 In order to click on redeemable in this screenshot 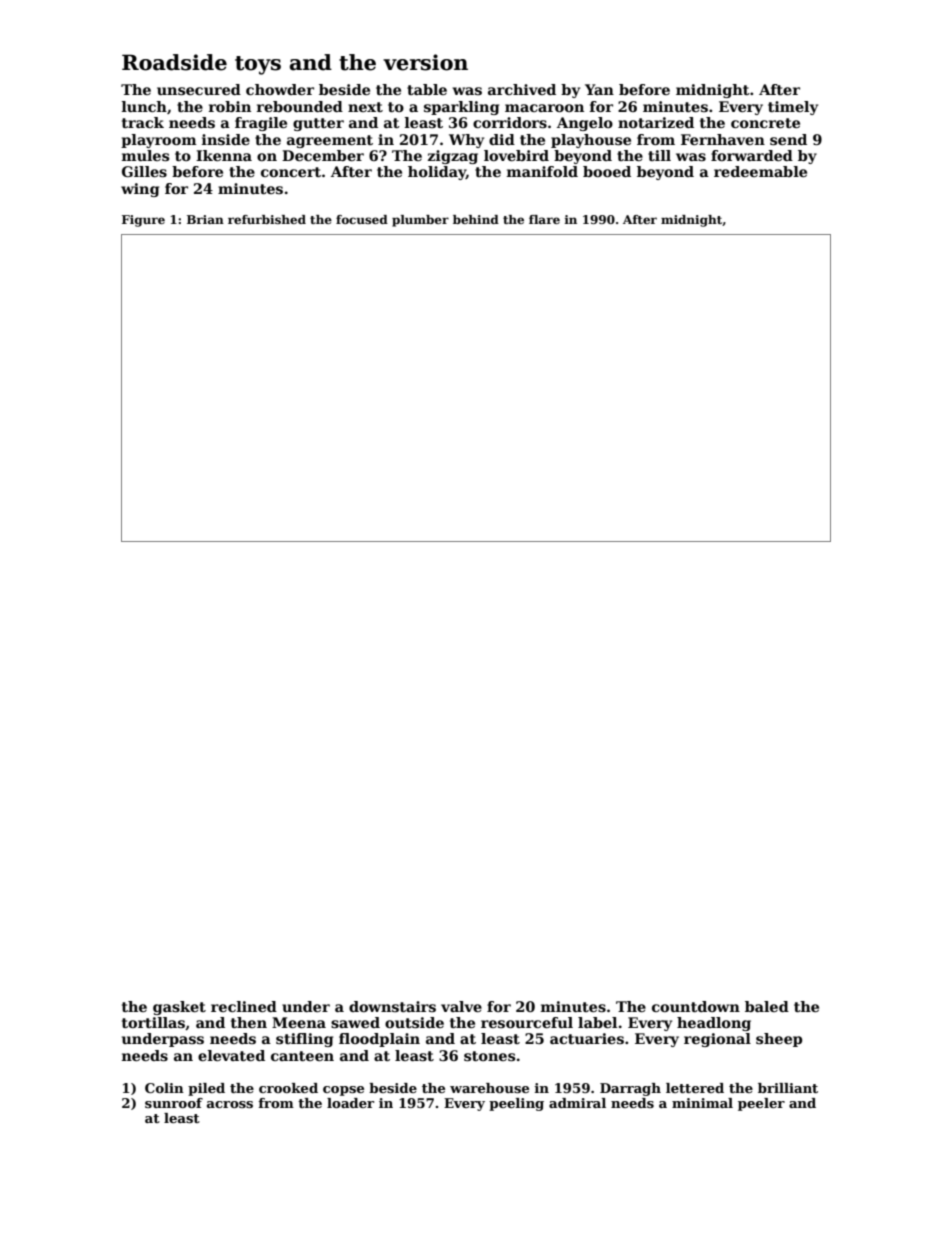, I will do `click(760, 171)`.
